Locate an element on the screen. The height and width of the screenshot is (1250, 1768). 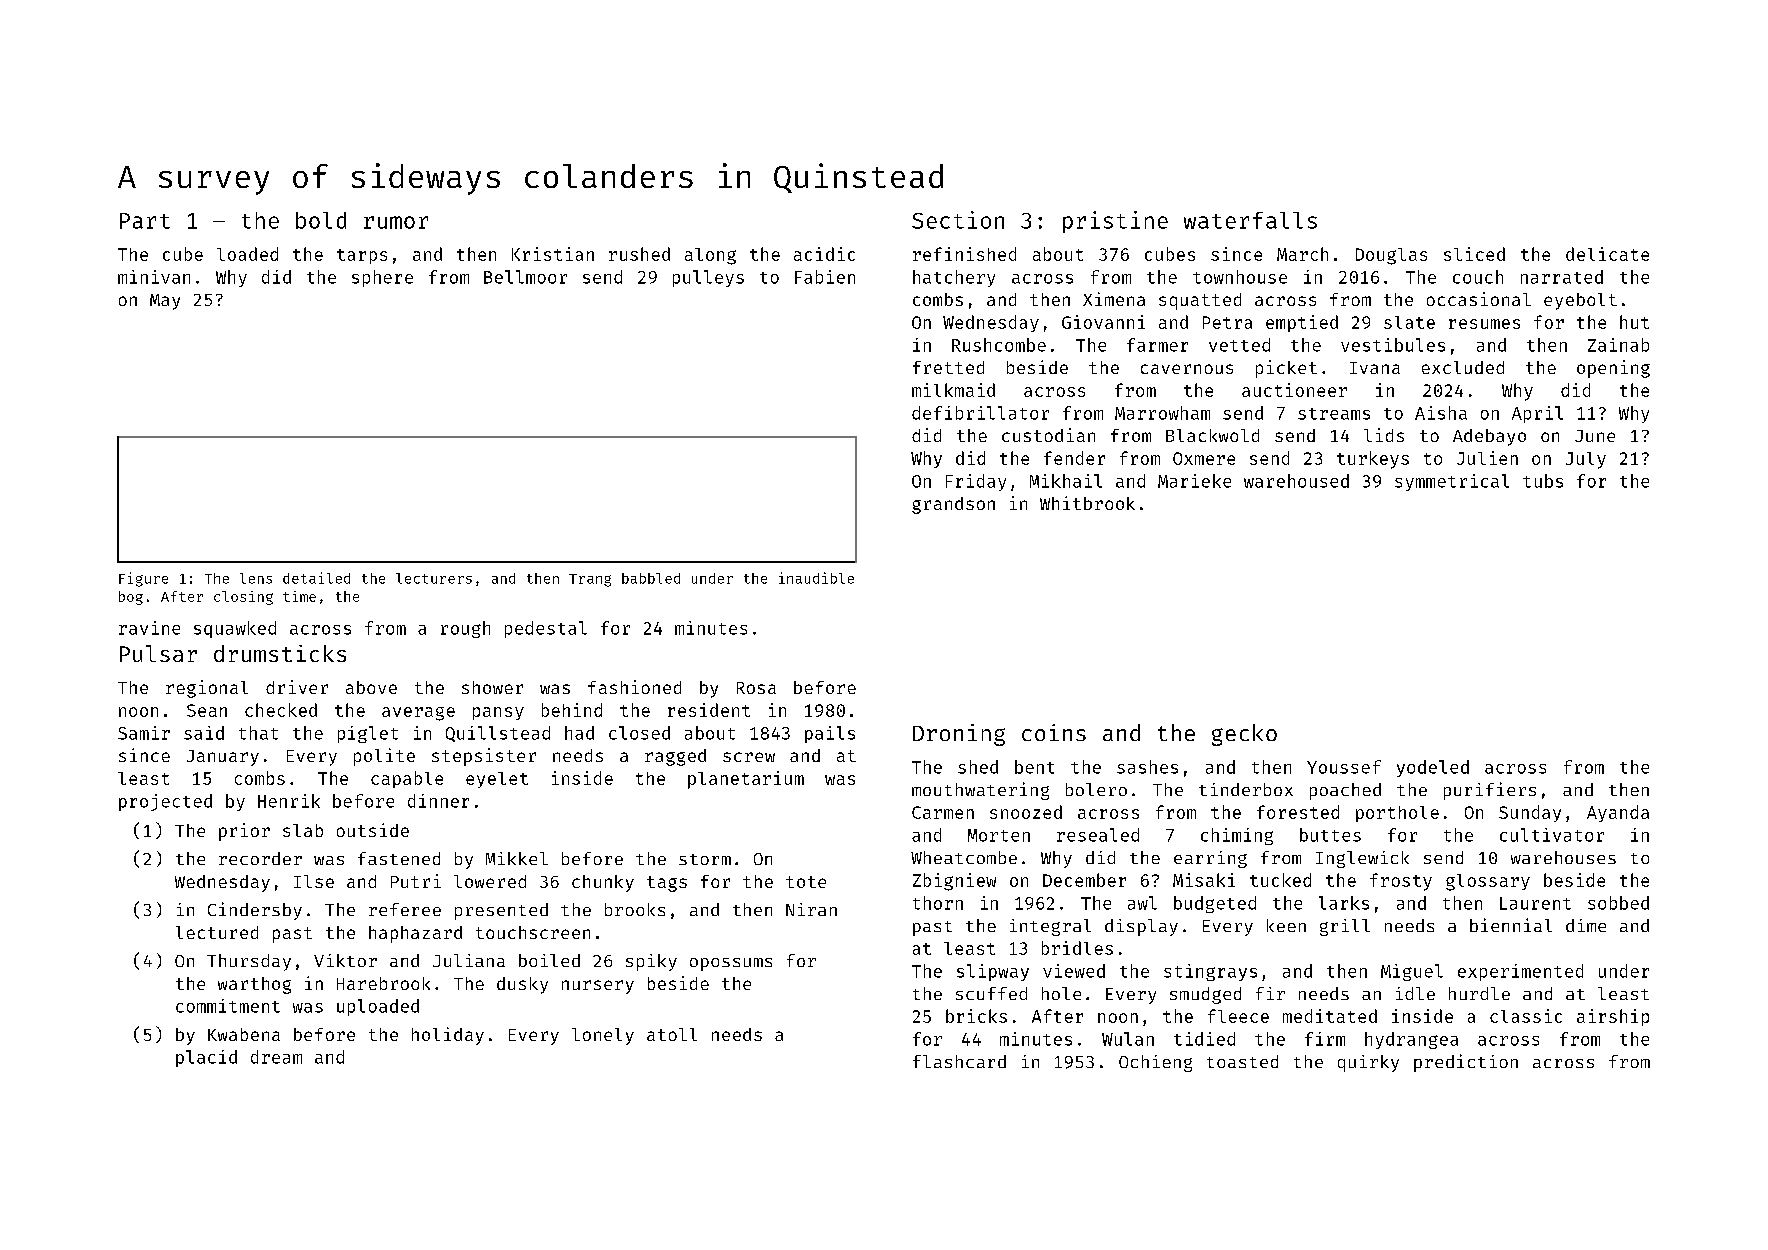
Zainab is located at coordinates (1618, 345).
